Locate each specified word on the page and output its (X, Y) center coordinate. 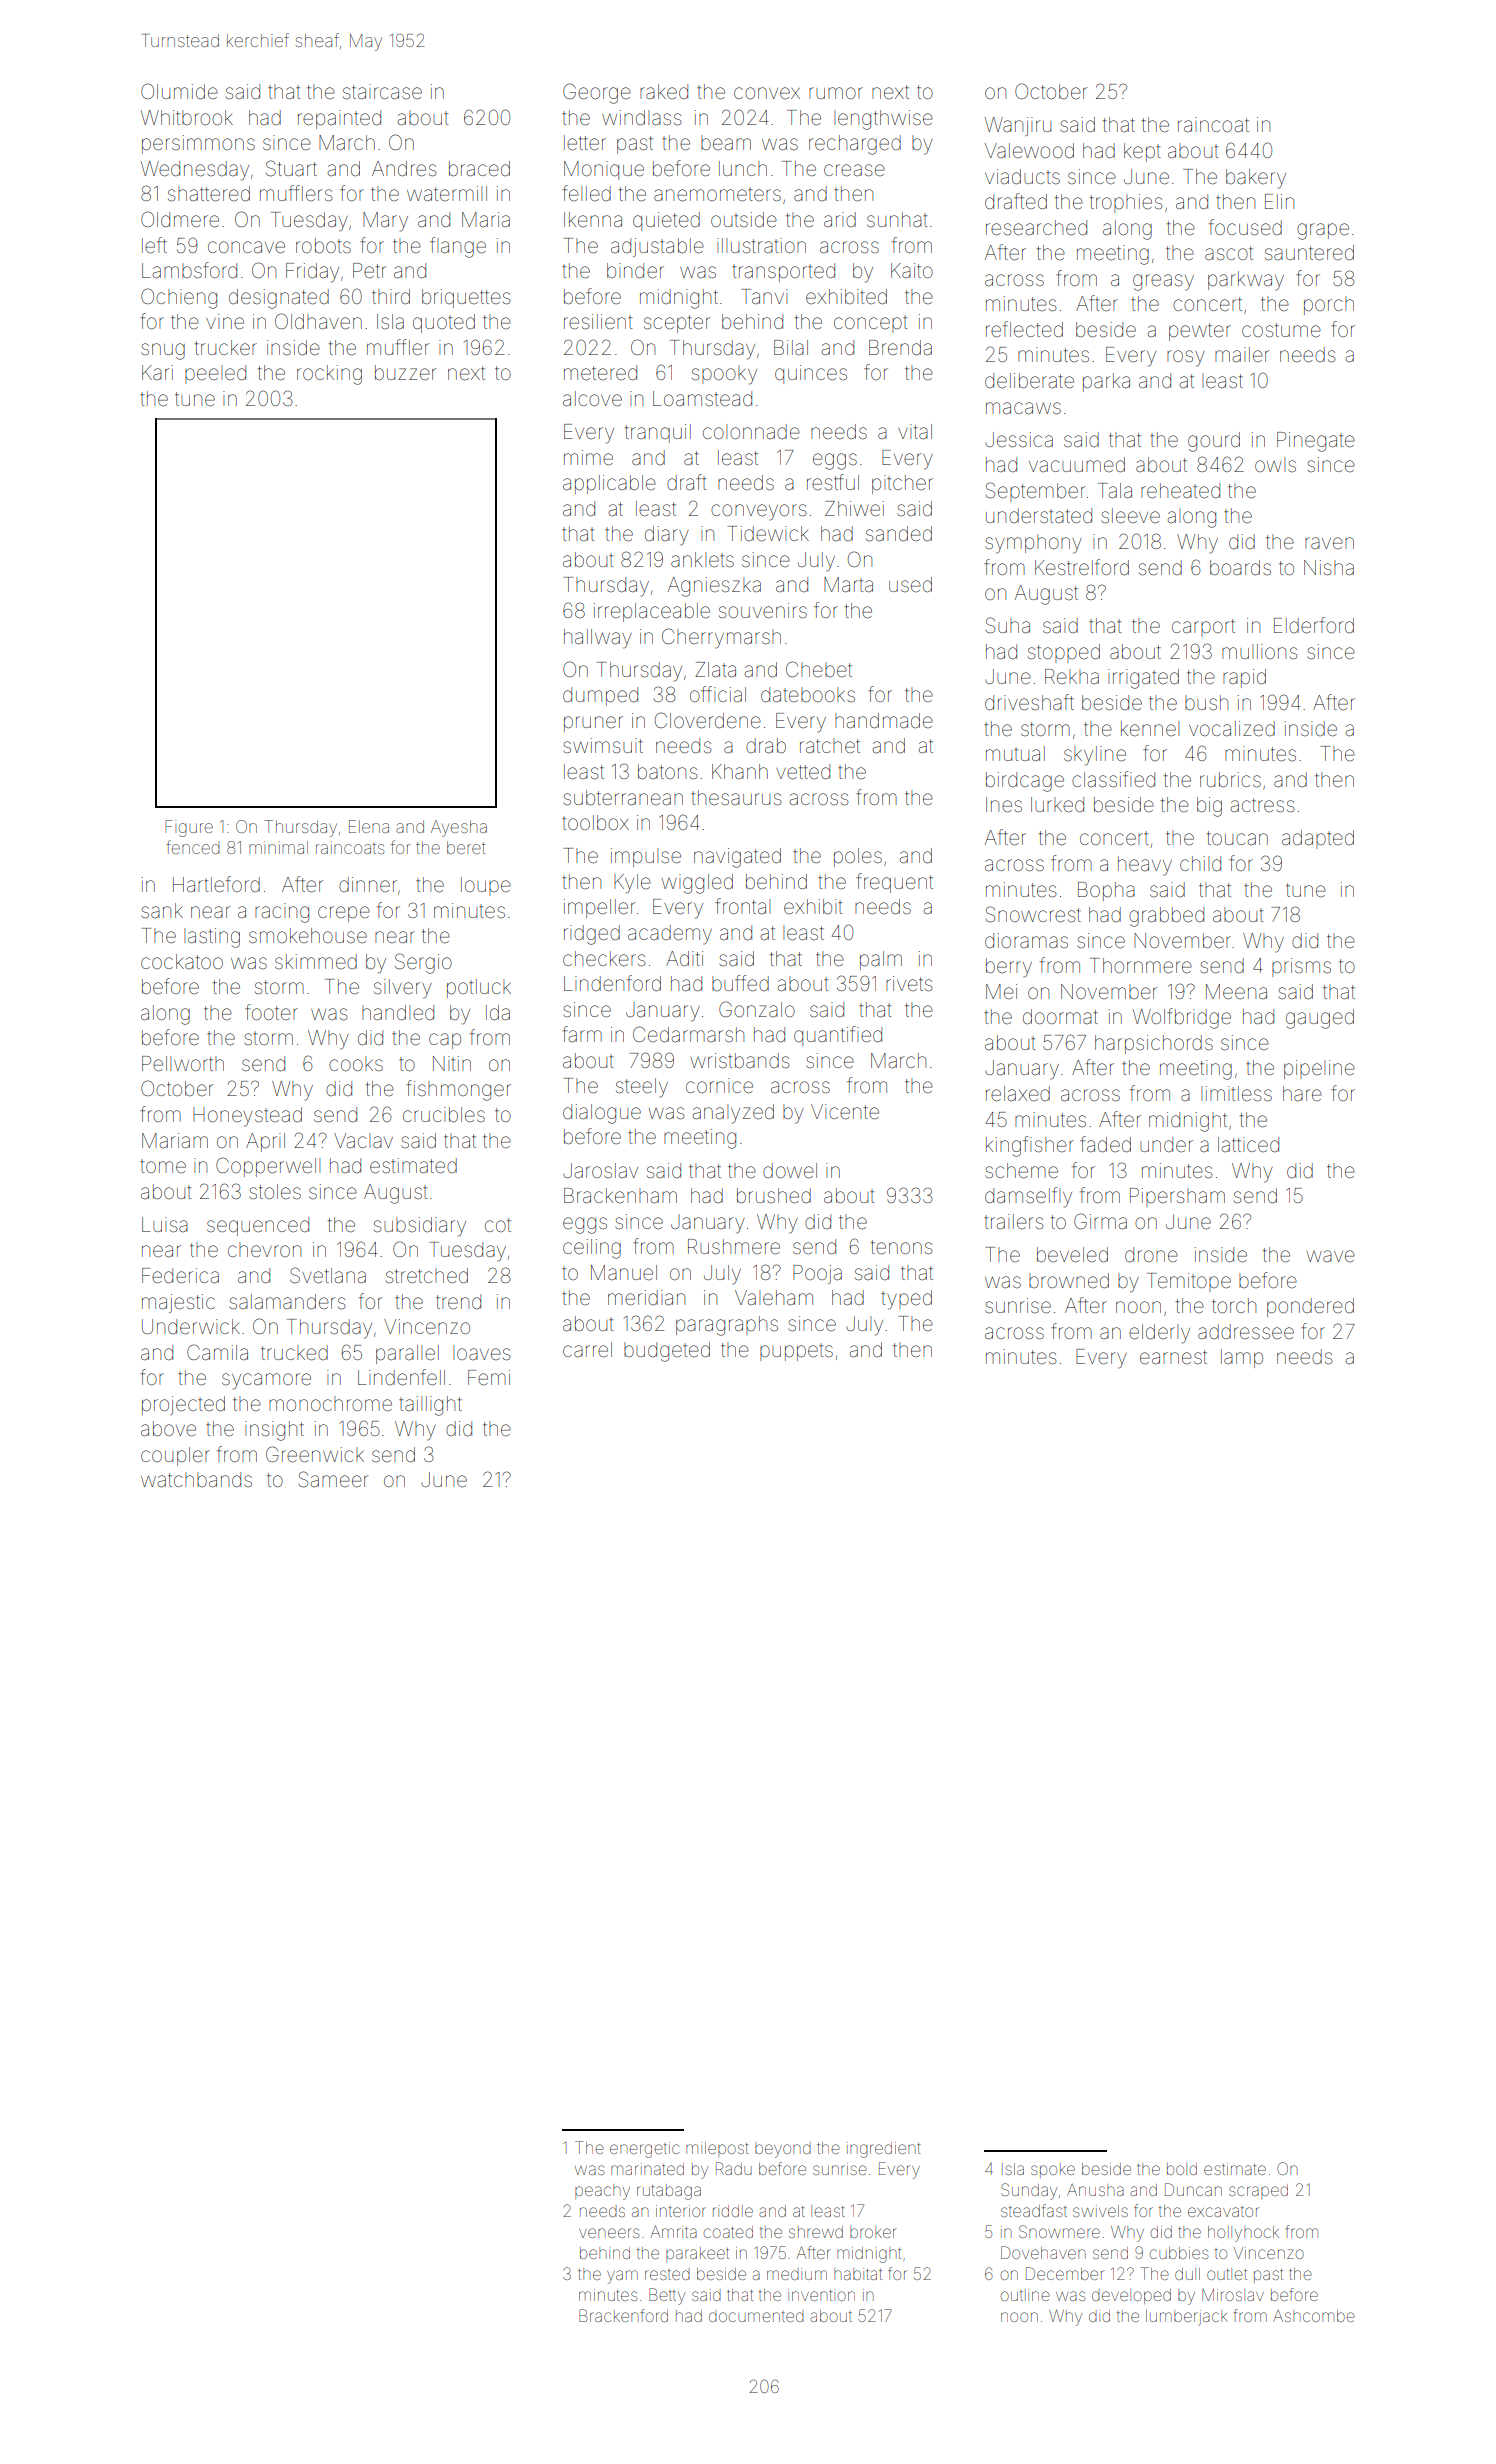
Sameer (334, 1479)
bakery (1256, 179)
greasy (1163, 282)
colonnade (751, 431)
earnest (1173, 1357)
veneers (609, 2233)
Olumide (179, 91)
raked (664, 91)
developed (1131, 2296)
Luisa (165, 1224)
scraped (1258, 2191)
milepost (717, 2149)
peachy (602, 2192)
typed (906, 1300)
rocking (329, 375)
